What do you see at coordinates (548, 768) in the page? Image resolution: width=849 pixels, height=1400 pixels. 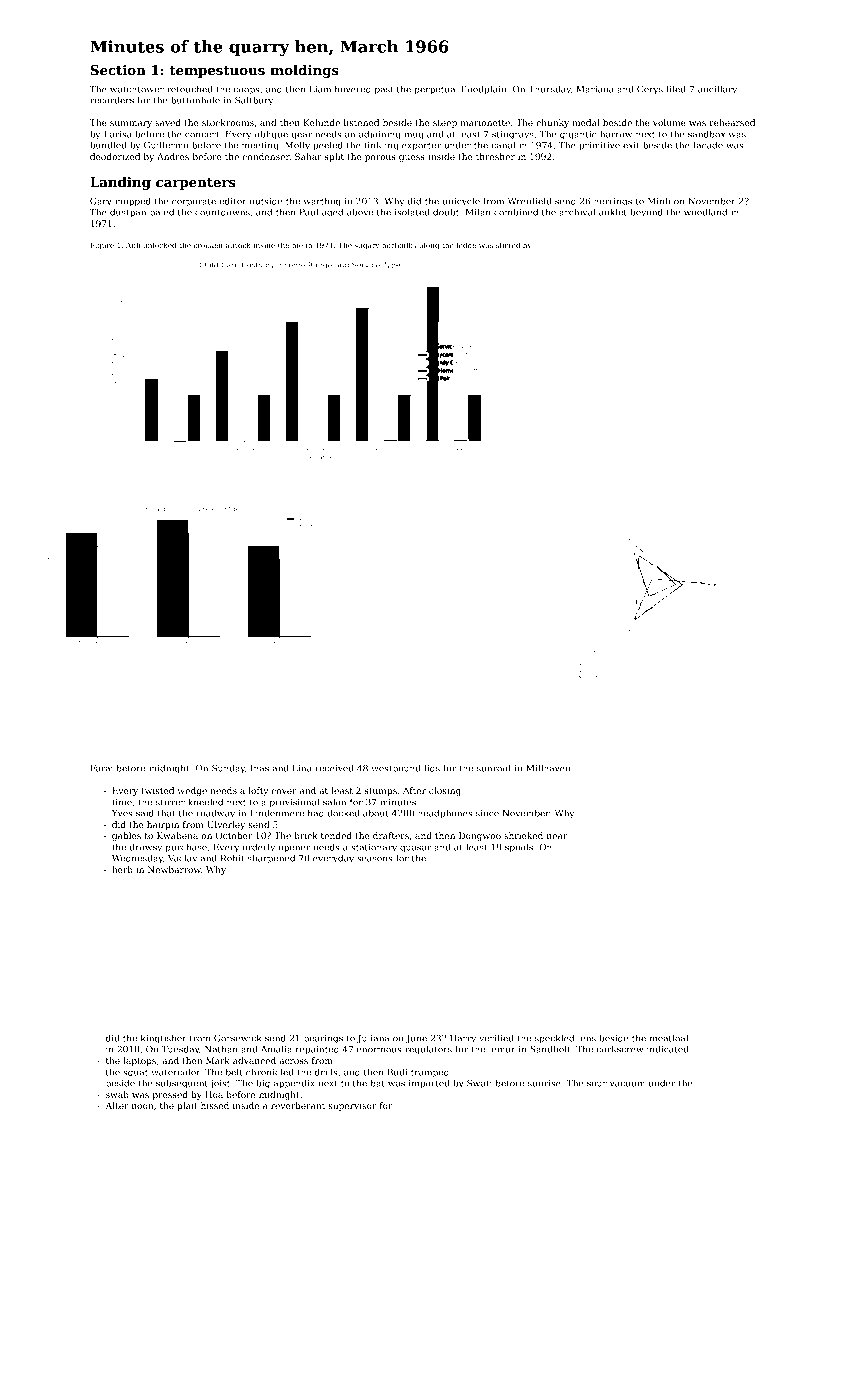 I see `Millhaven` at bounding box center [548, 768].
